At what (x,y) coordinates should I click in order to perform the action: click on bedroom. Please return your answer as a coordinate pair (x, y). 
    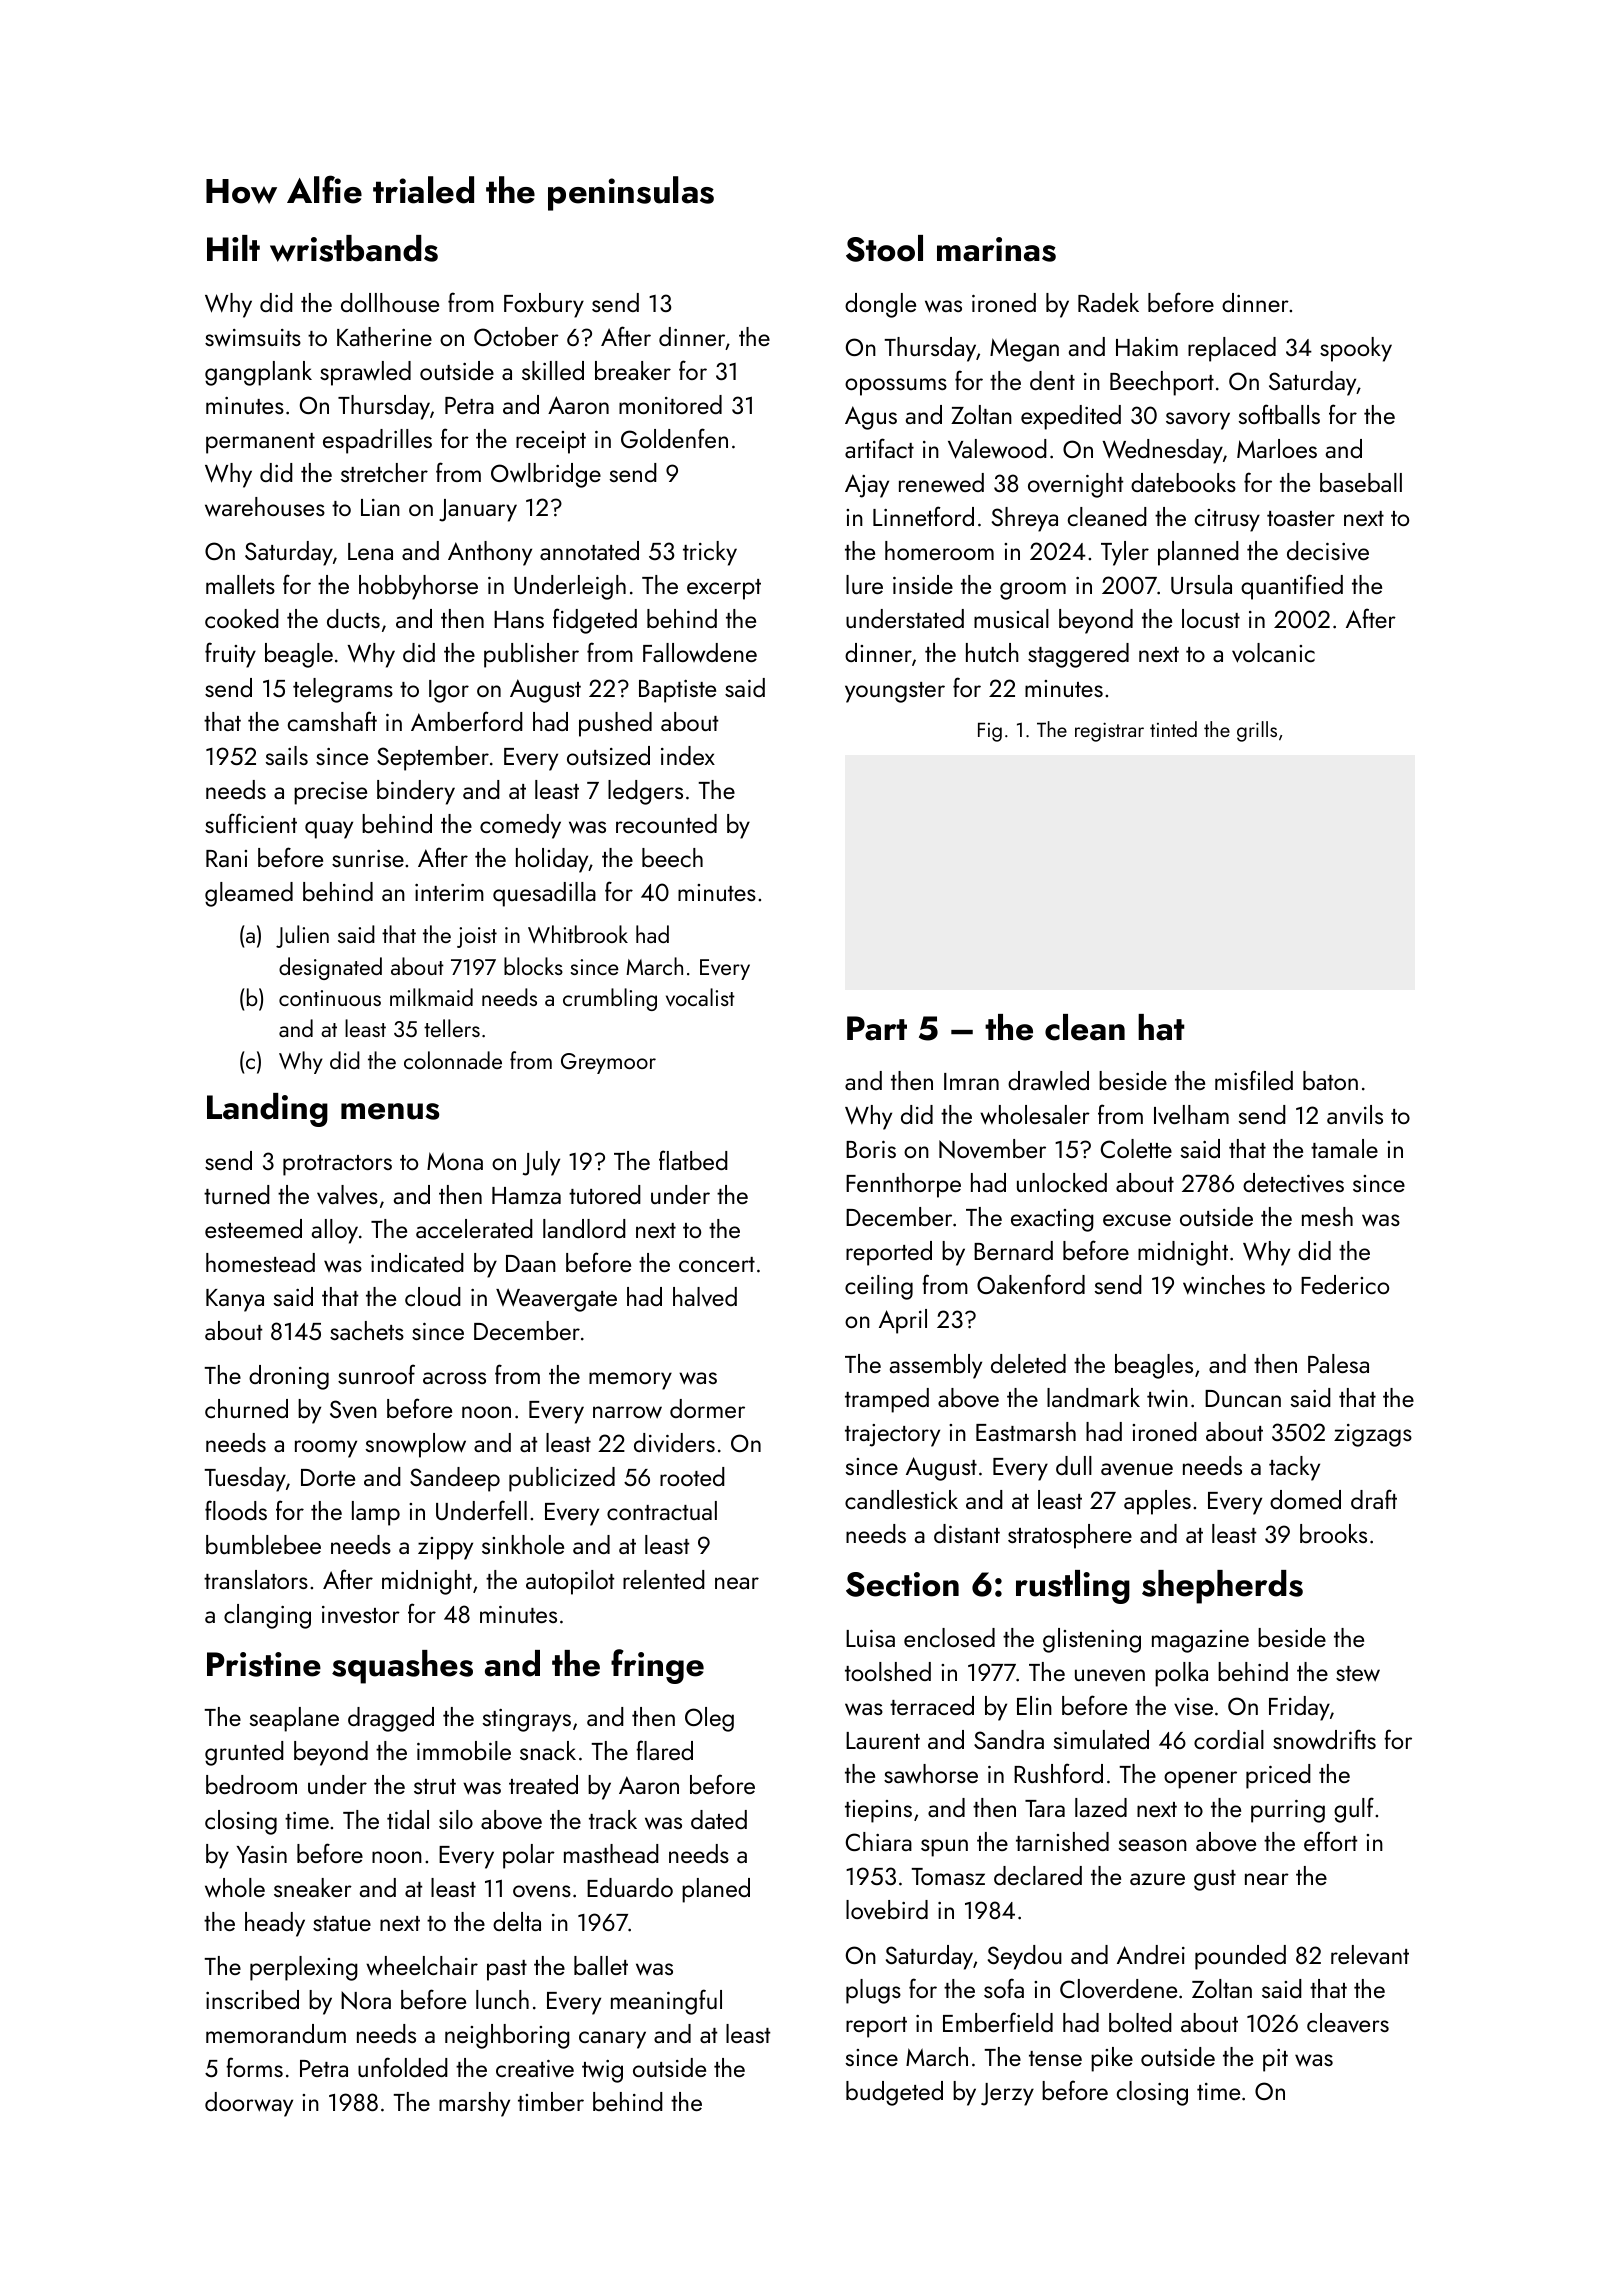
    Looking at the image, I should click on (251, 1784).
